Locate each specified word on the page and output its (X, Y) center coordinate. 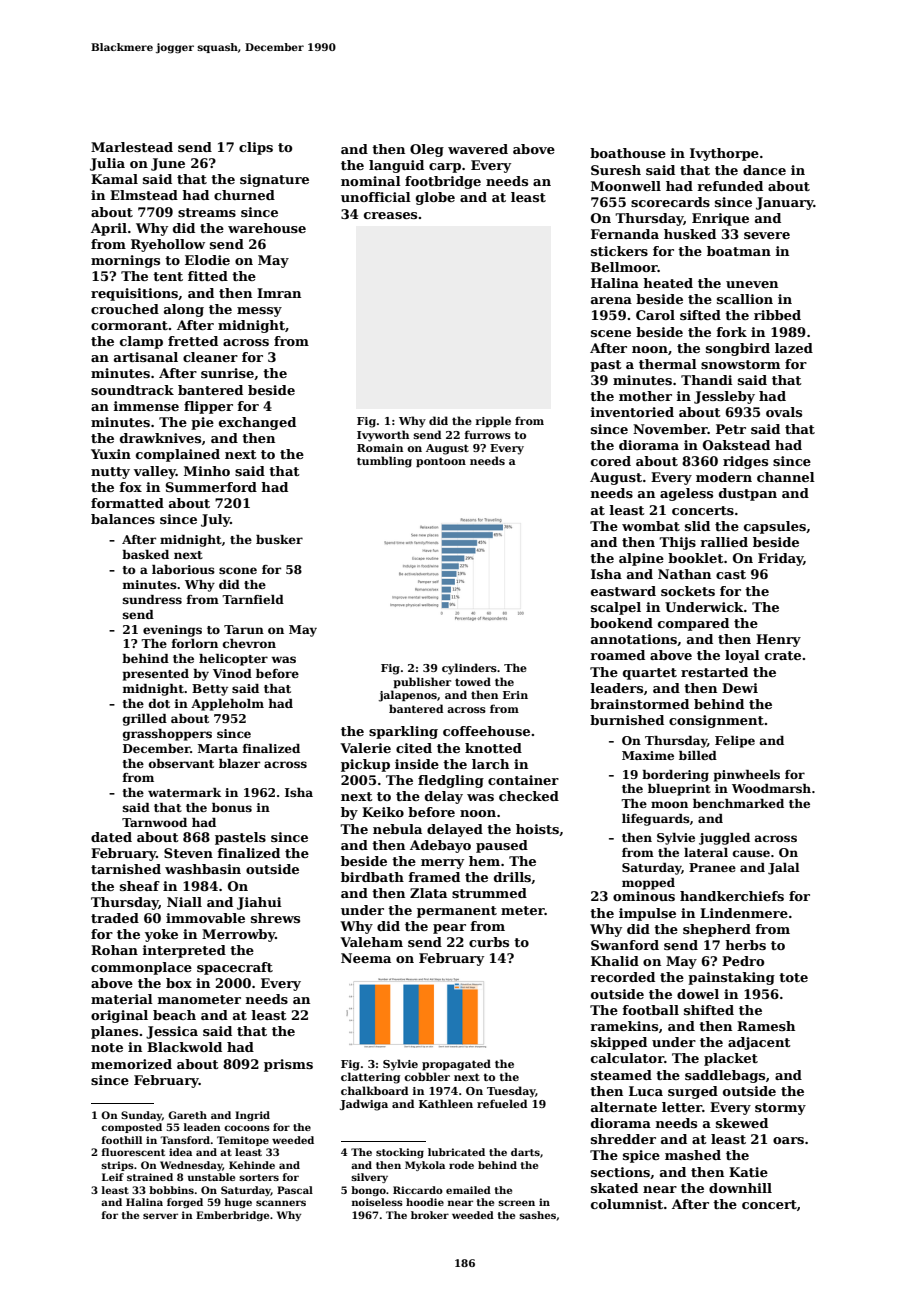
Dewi (740, 688)
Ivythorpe (724, 154)
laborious (183, 569)
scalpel (616, 608)
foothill (122, 1140)
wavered (478, 149)
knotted (493, 748)
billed (698, 755)
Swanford (625, 945)
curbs (489, 942)
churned (244, 195)
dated (111, 837)
